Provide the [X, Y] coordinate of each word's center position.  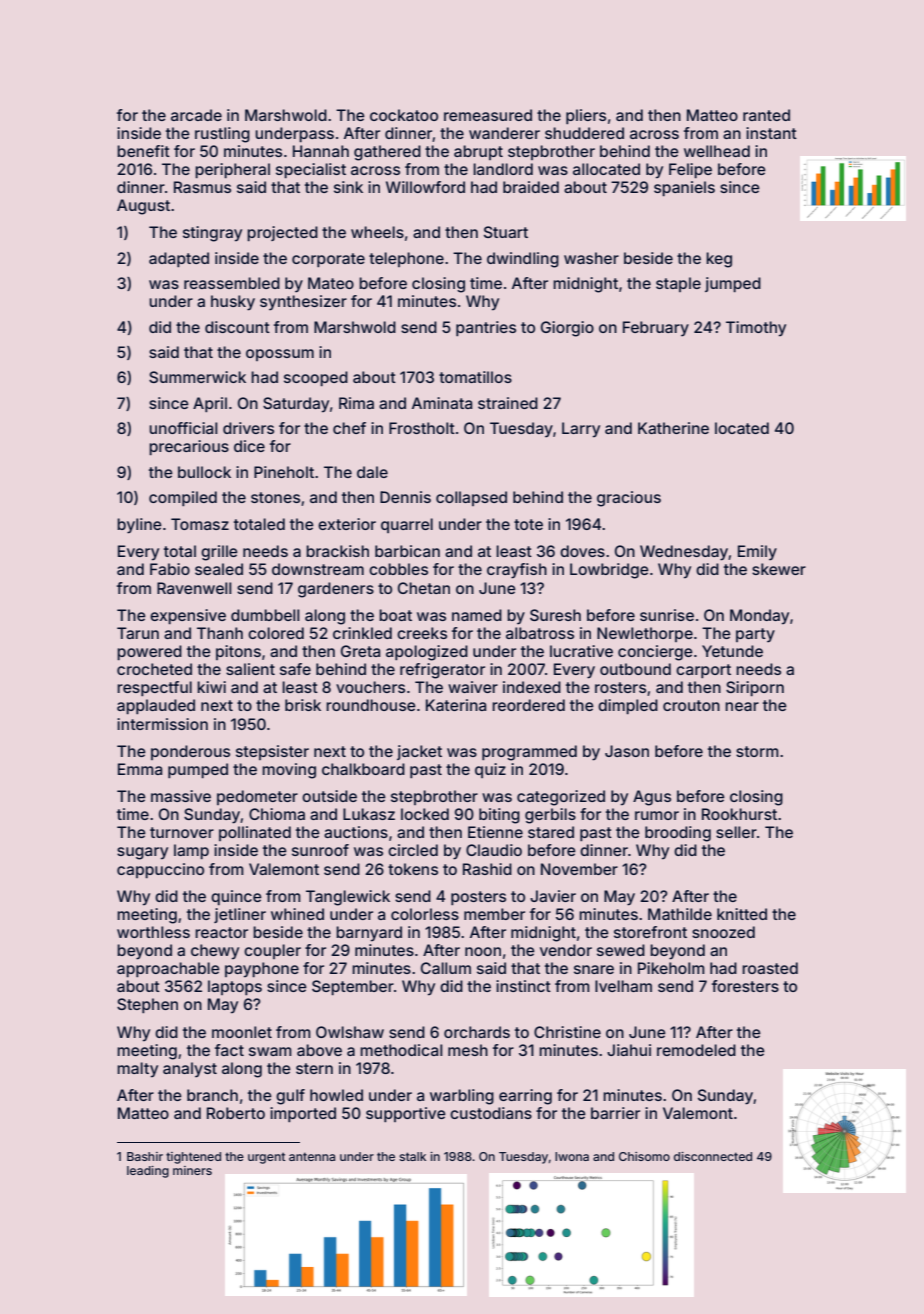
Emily [757, 553]
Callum [446, 968]
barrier [615, 1113]
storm [757, 751]
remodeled [696, 1050]
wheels [377, 232]
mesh [468, 1050]
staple [678, 284]
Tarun [138, 633]
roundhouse [371, 705]
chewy [215, 952]
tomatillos [475, 377]
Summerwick [197, 377]
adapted [179, 259]
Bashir [145, 1156]
